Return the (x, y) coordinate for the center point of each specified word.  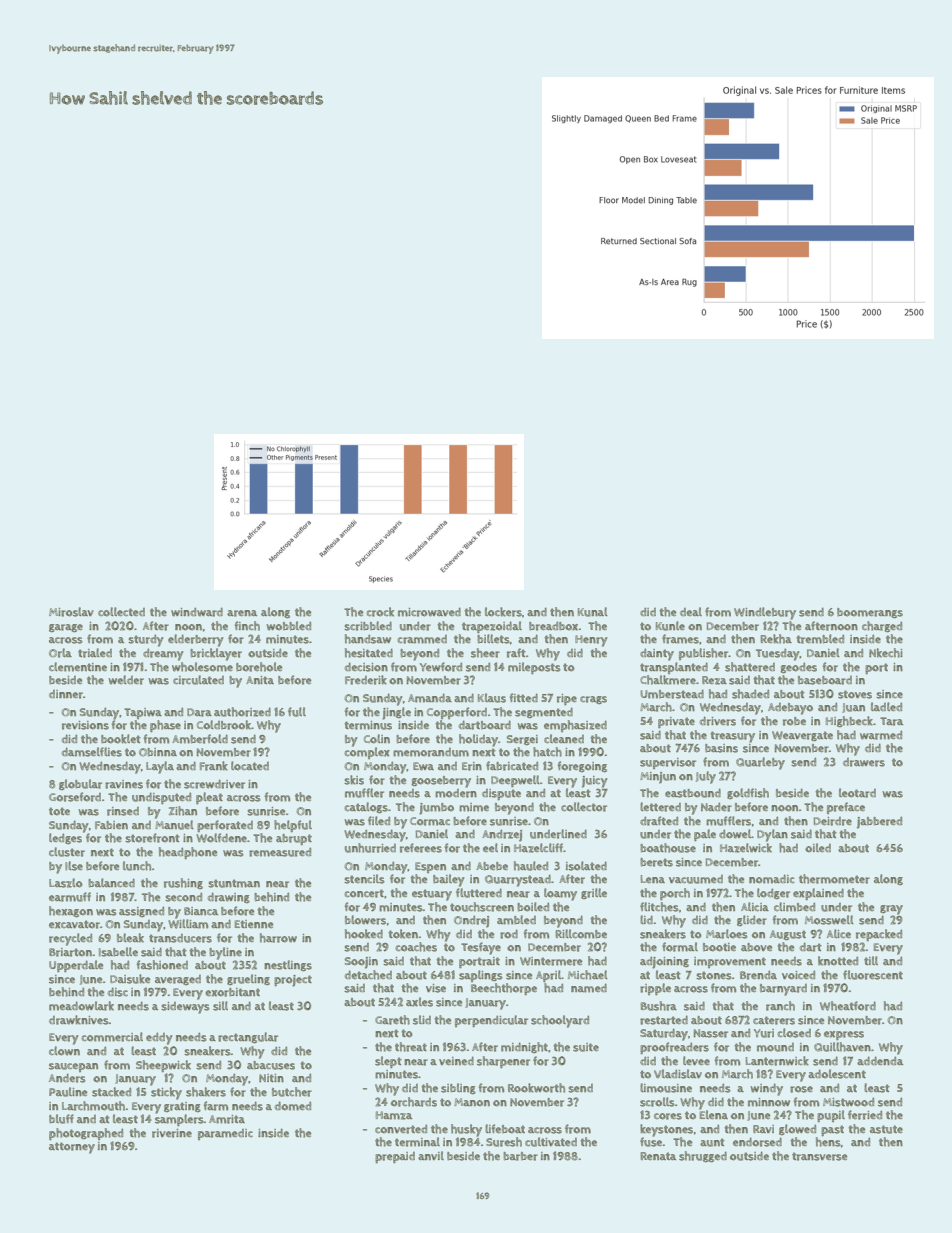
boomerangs (870, 613)
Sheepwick (163, 1066)
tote (59, 811)
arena (242, 613)
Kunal (593, 612)
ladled (886, 706)
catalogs (366, 807)
